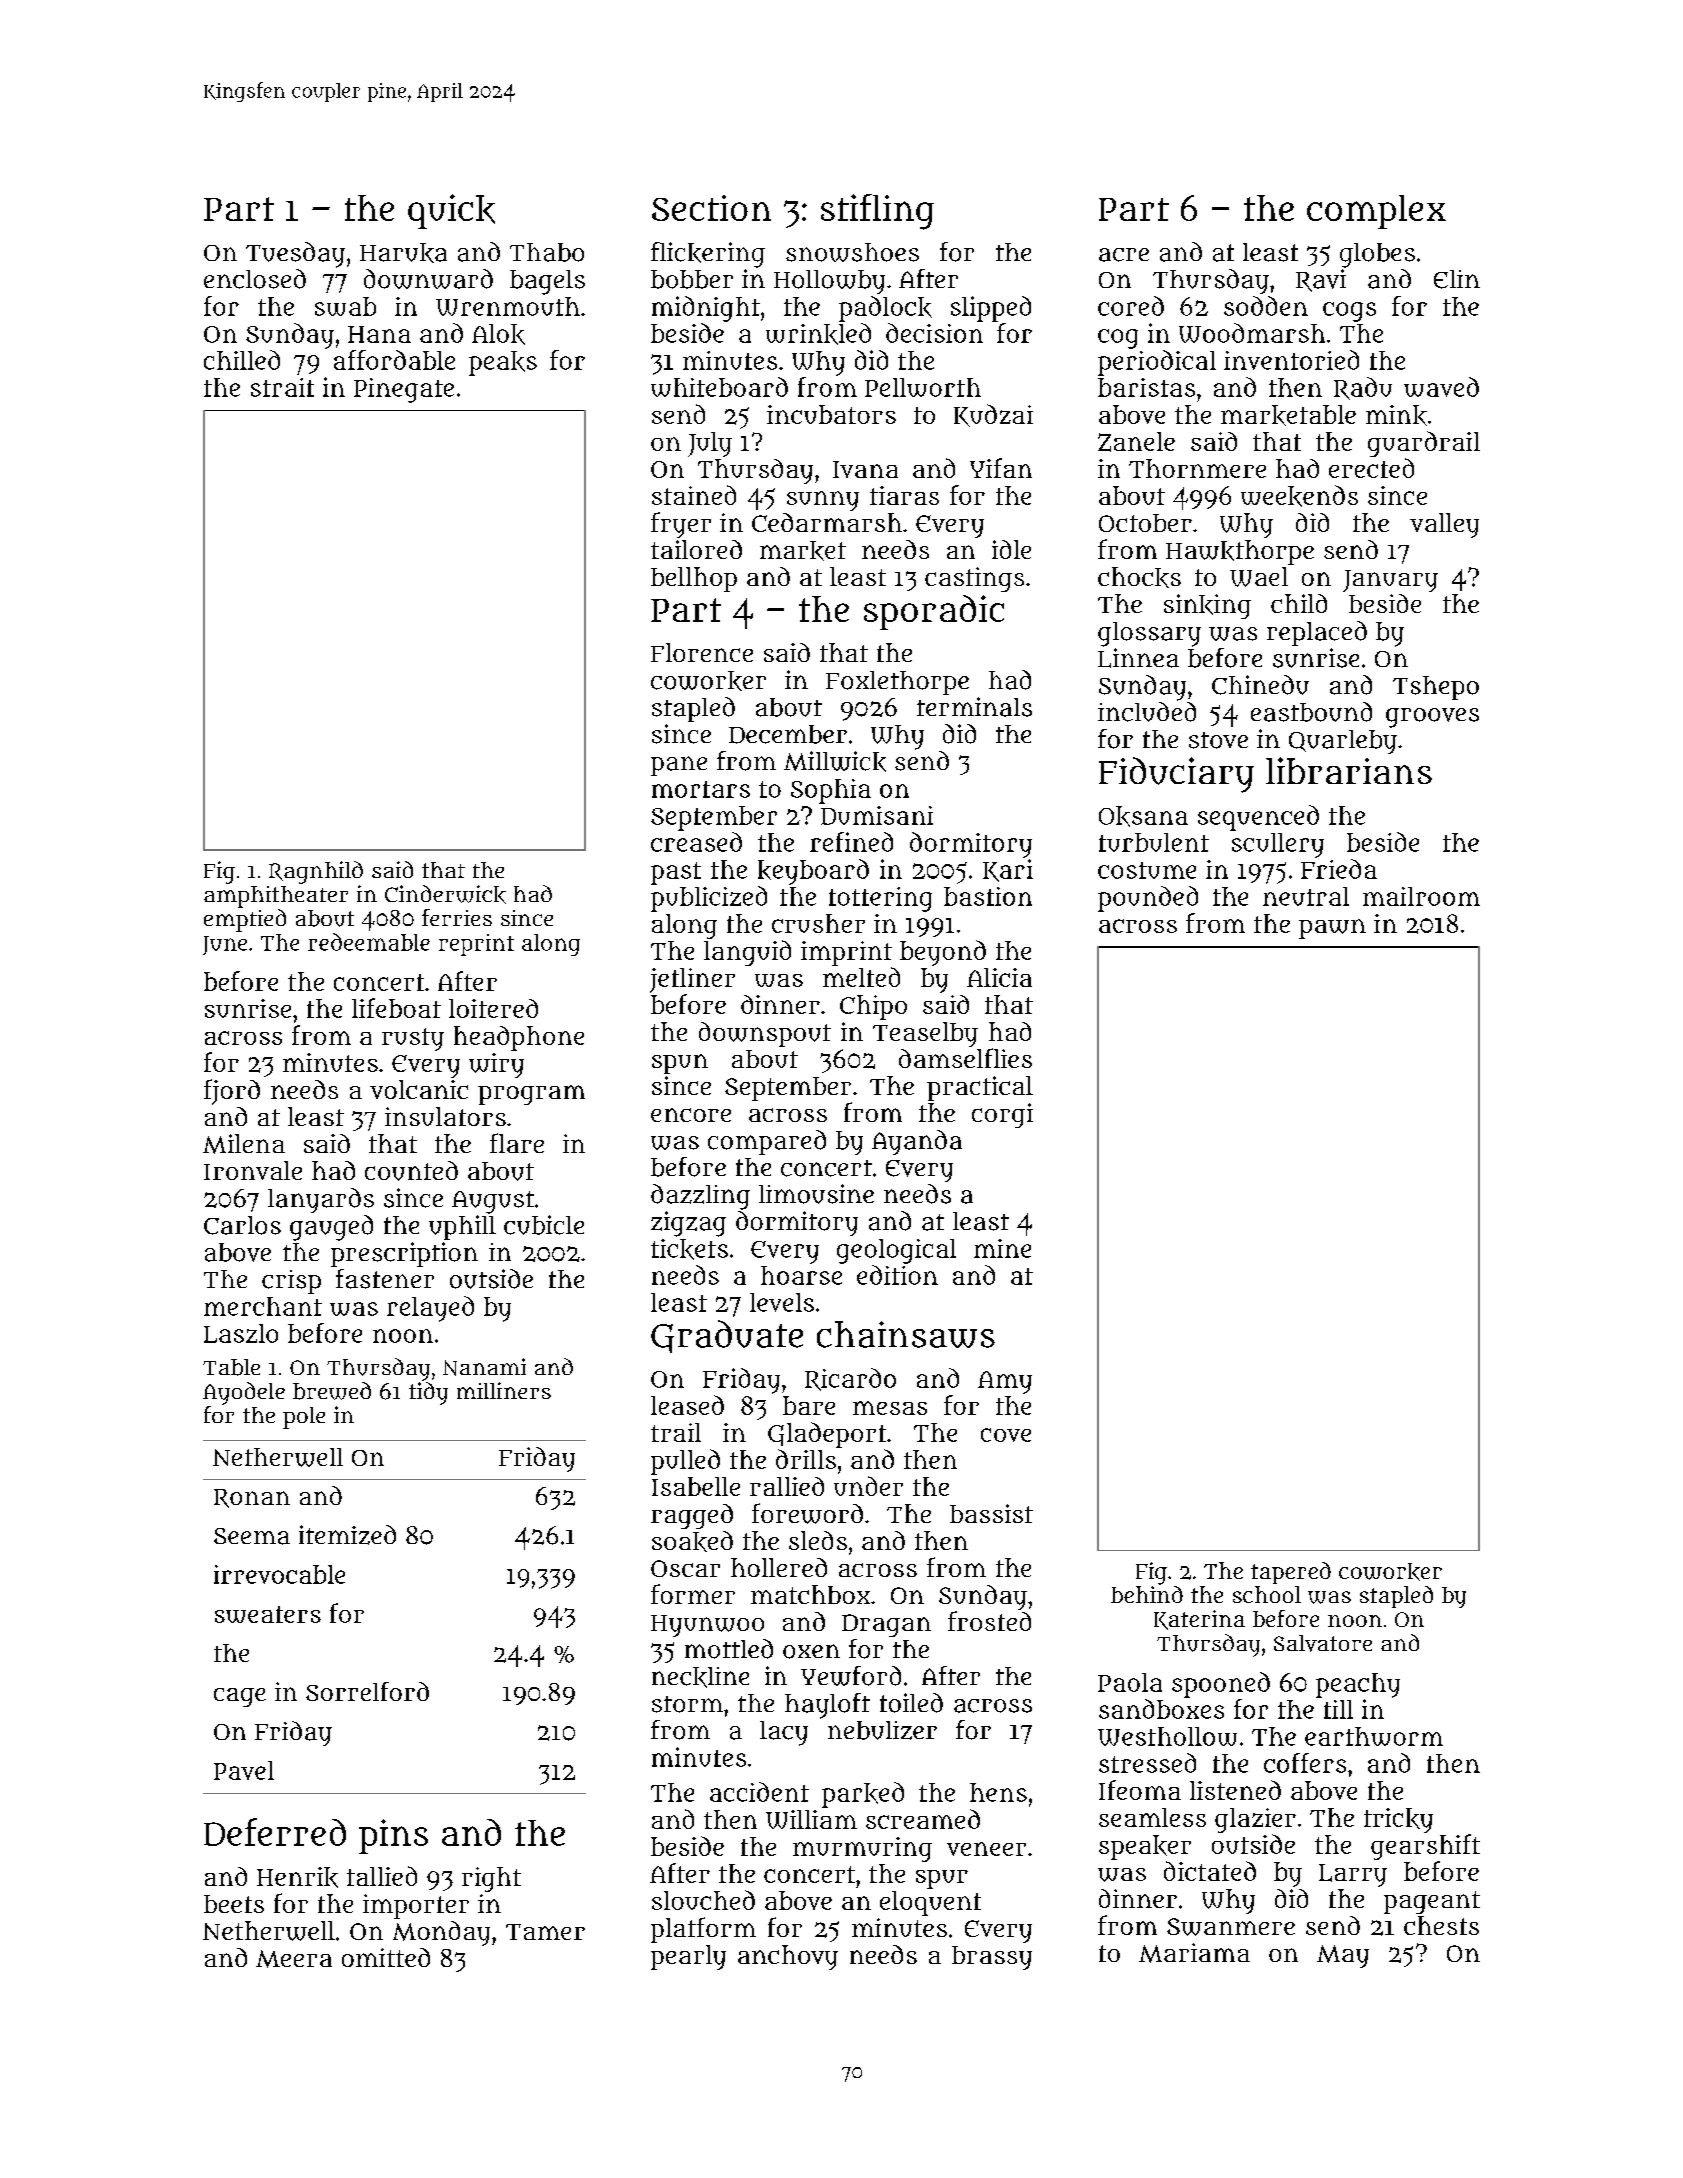 The width and height of the screenshot is (1683, 2178). Describe the element at coordinates (877, 212) in the screenshot. I see `stifling` at that location.
